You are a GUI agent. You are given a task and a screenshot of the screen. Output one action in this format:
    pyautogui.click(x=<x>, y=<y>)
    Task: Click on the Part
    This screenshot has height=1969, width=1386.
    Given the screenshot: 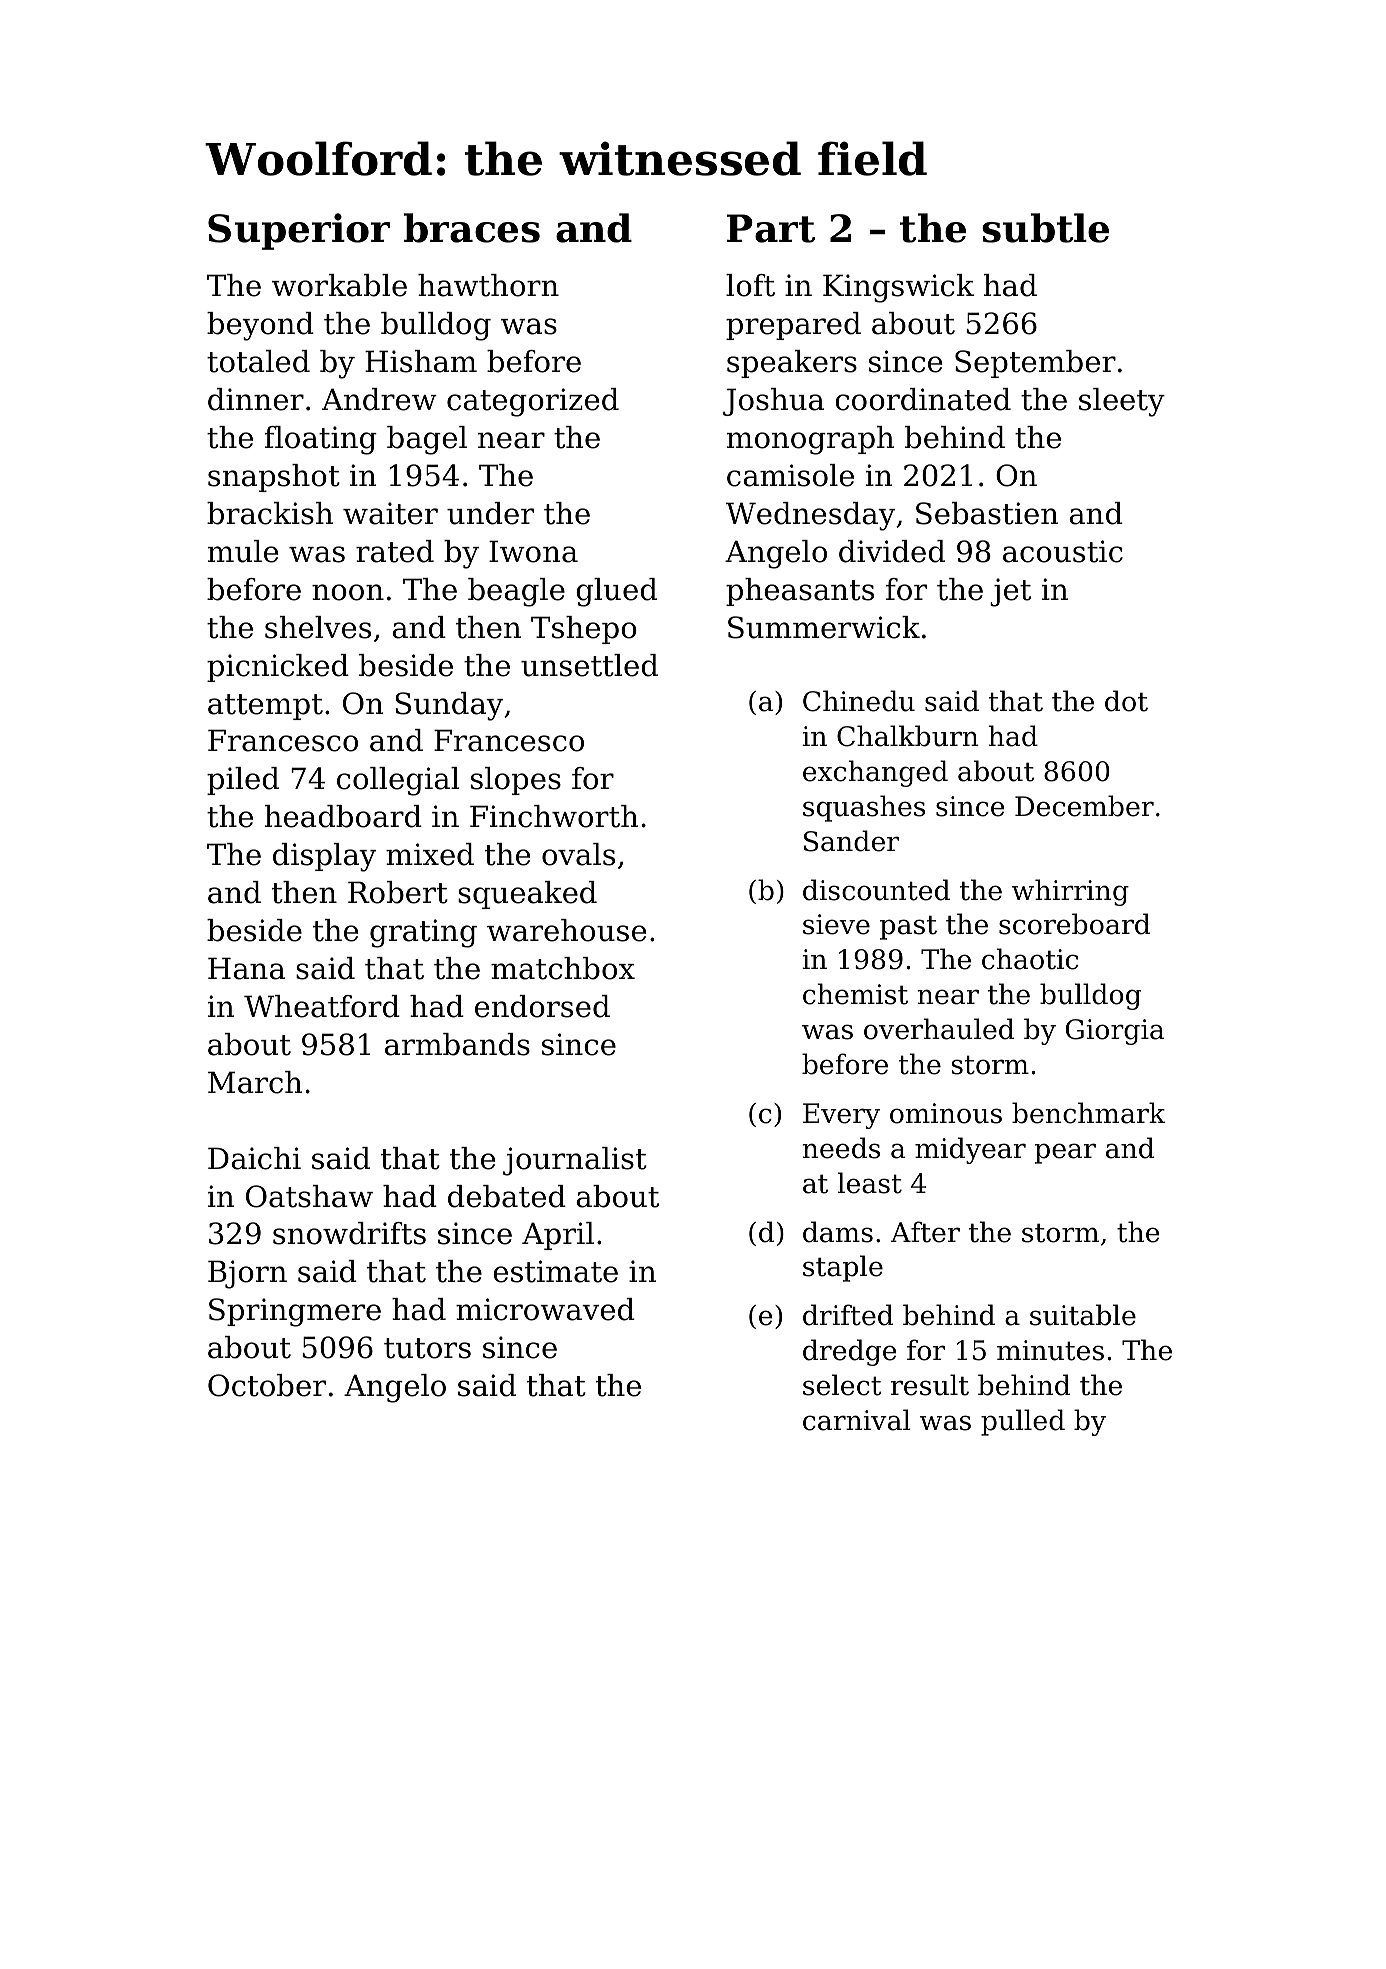 What is the action you would take?
    pyautogui.click(x=771, y=228)
